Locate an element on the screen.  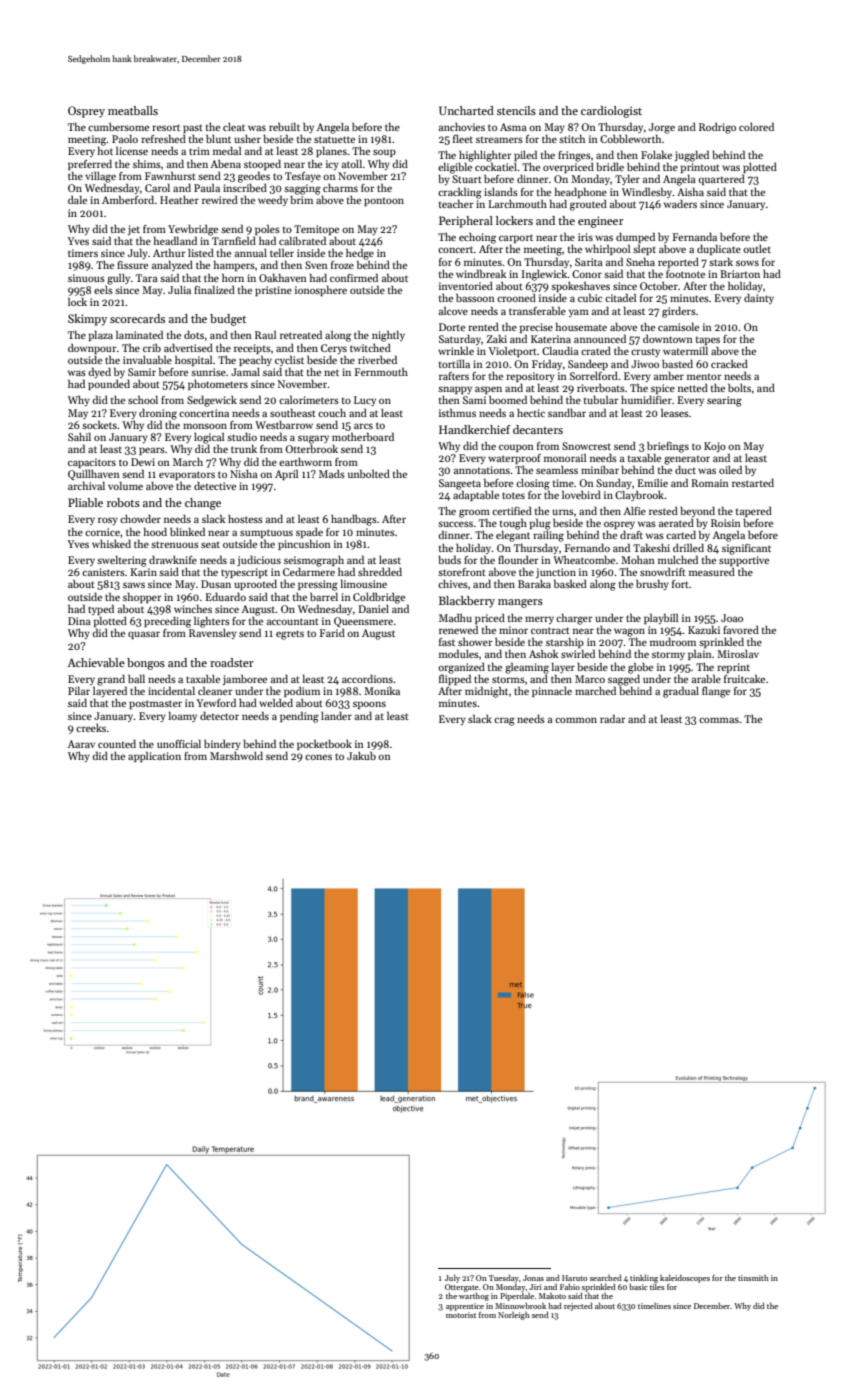
riverbed is located at coordinates (377, 359).
